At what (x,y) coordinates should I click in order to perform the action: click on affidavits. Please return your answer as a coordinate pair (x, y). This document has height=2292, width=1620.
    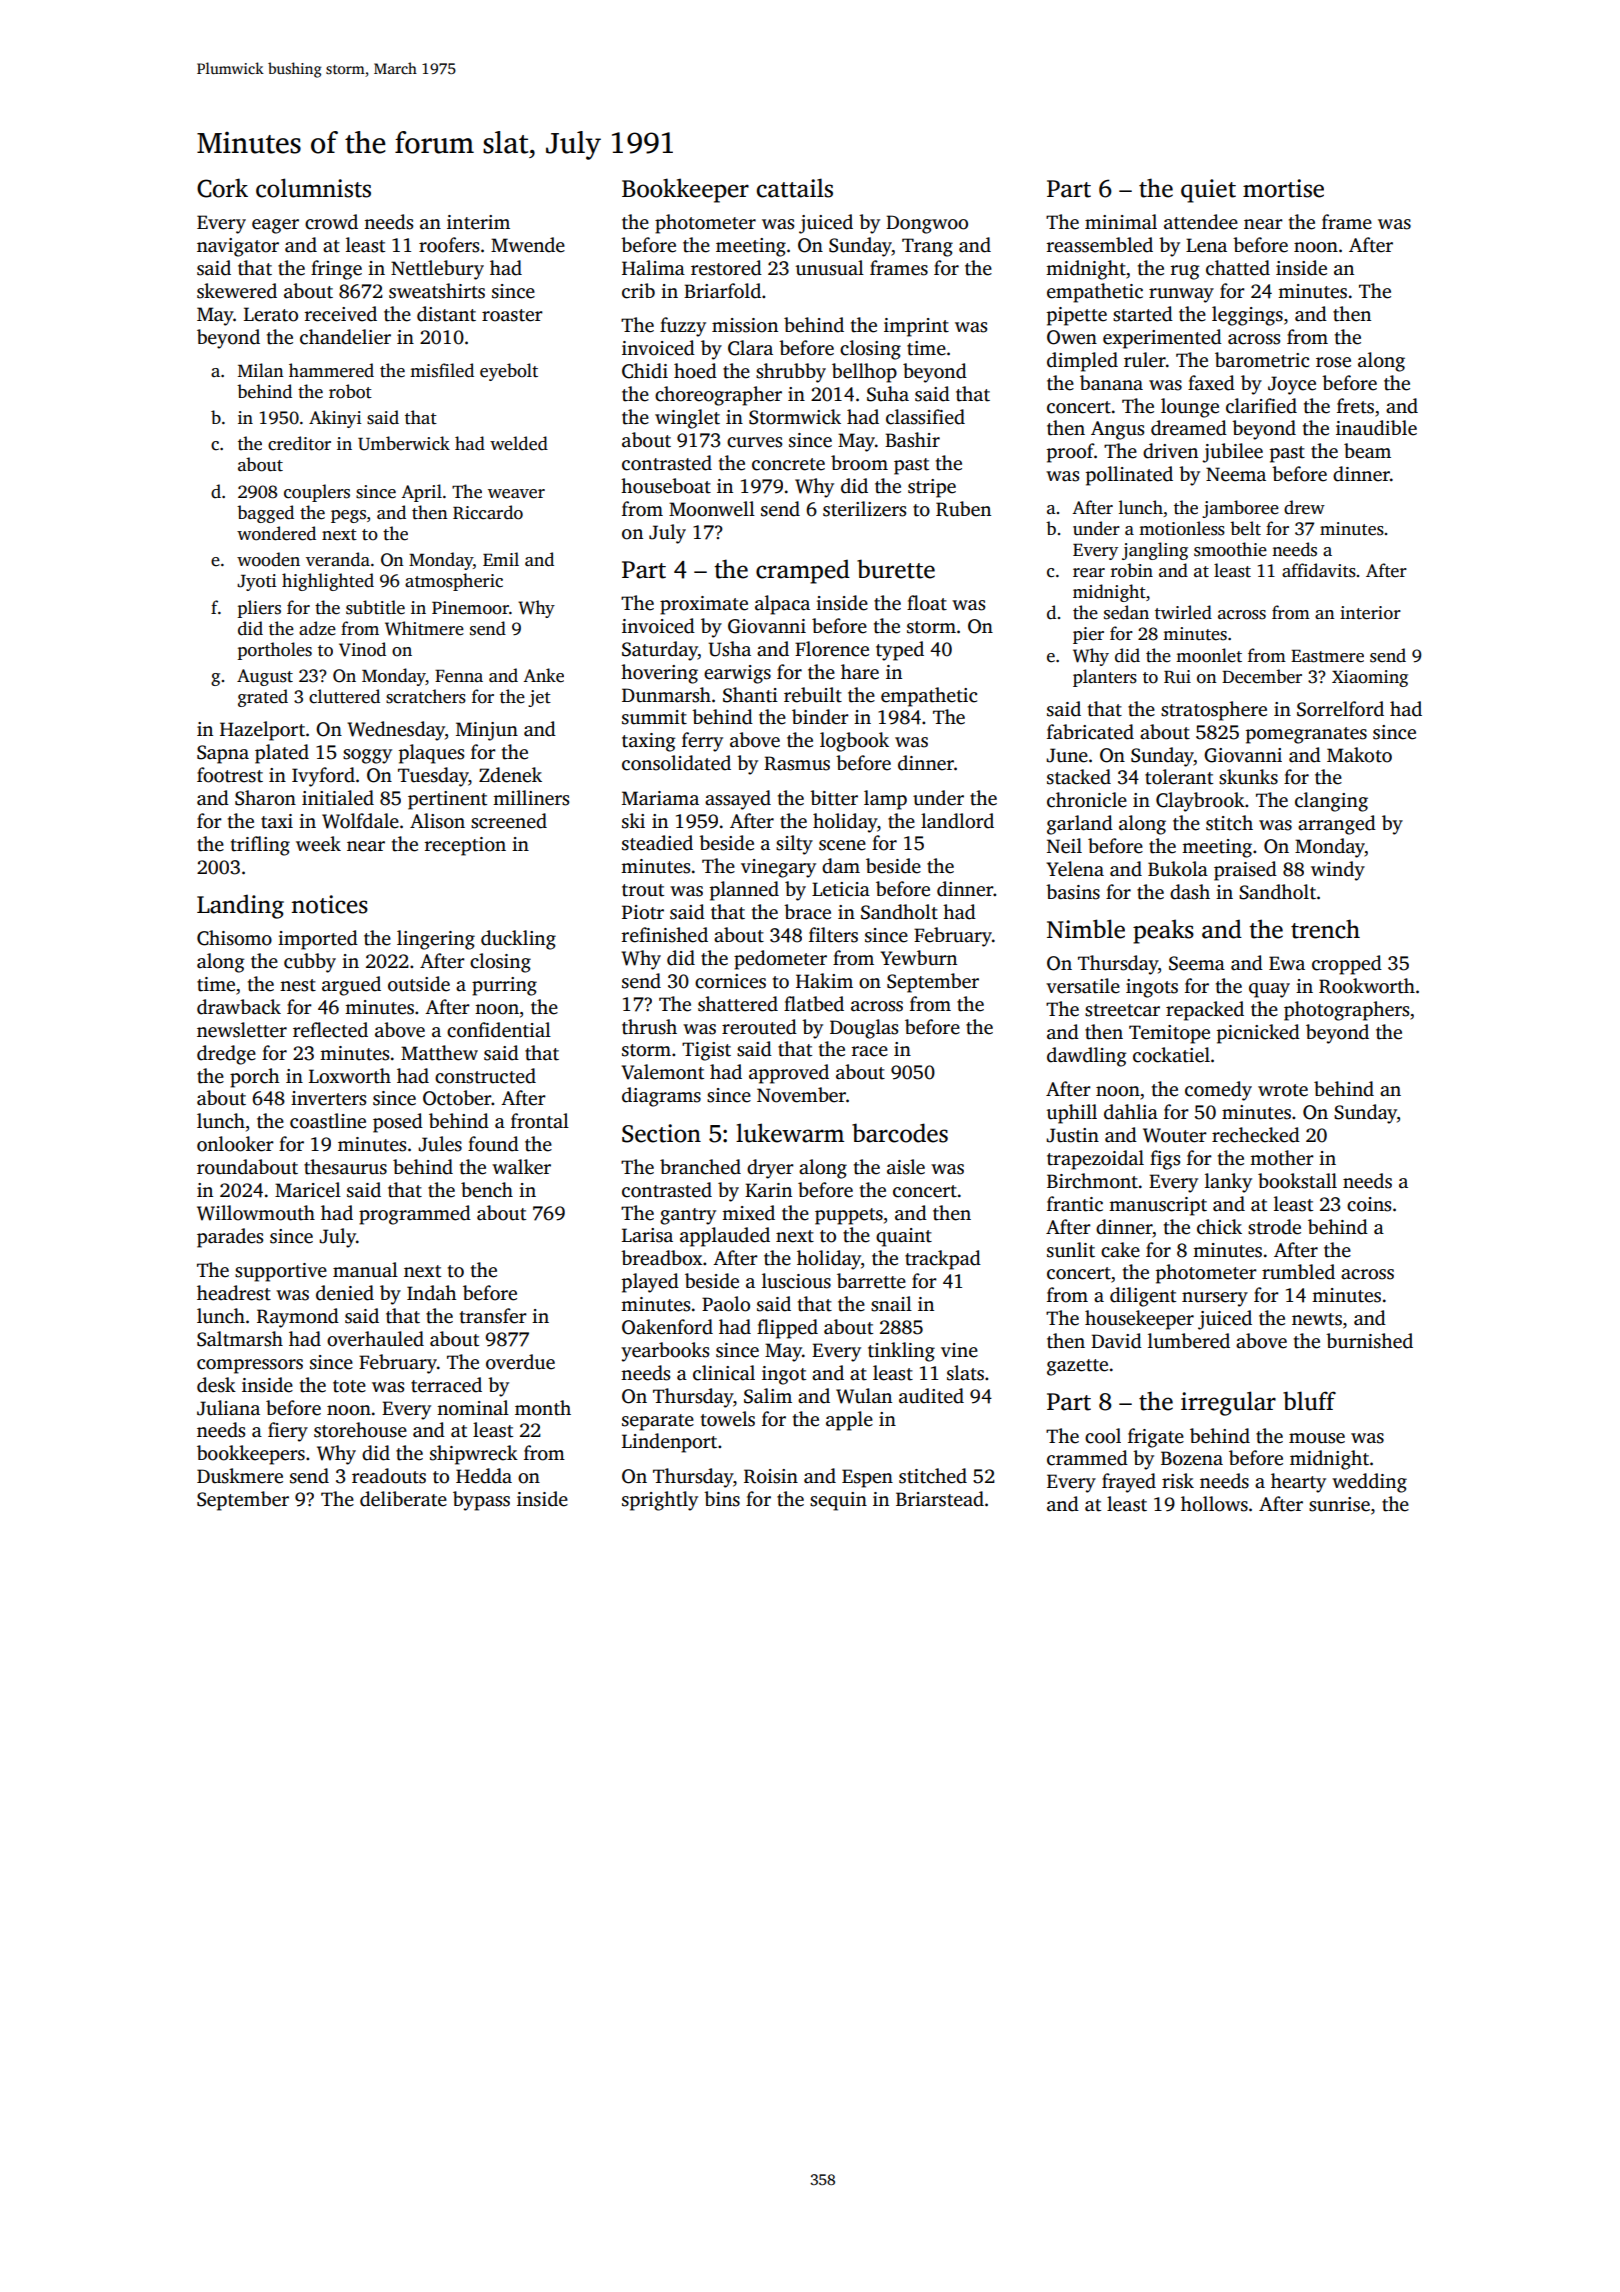
    Looking at the image, I should click on (1319, 570).
